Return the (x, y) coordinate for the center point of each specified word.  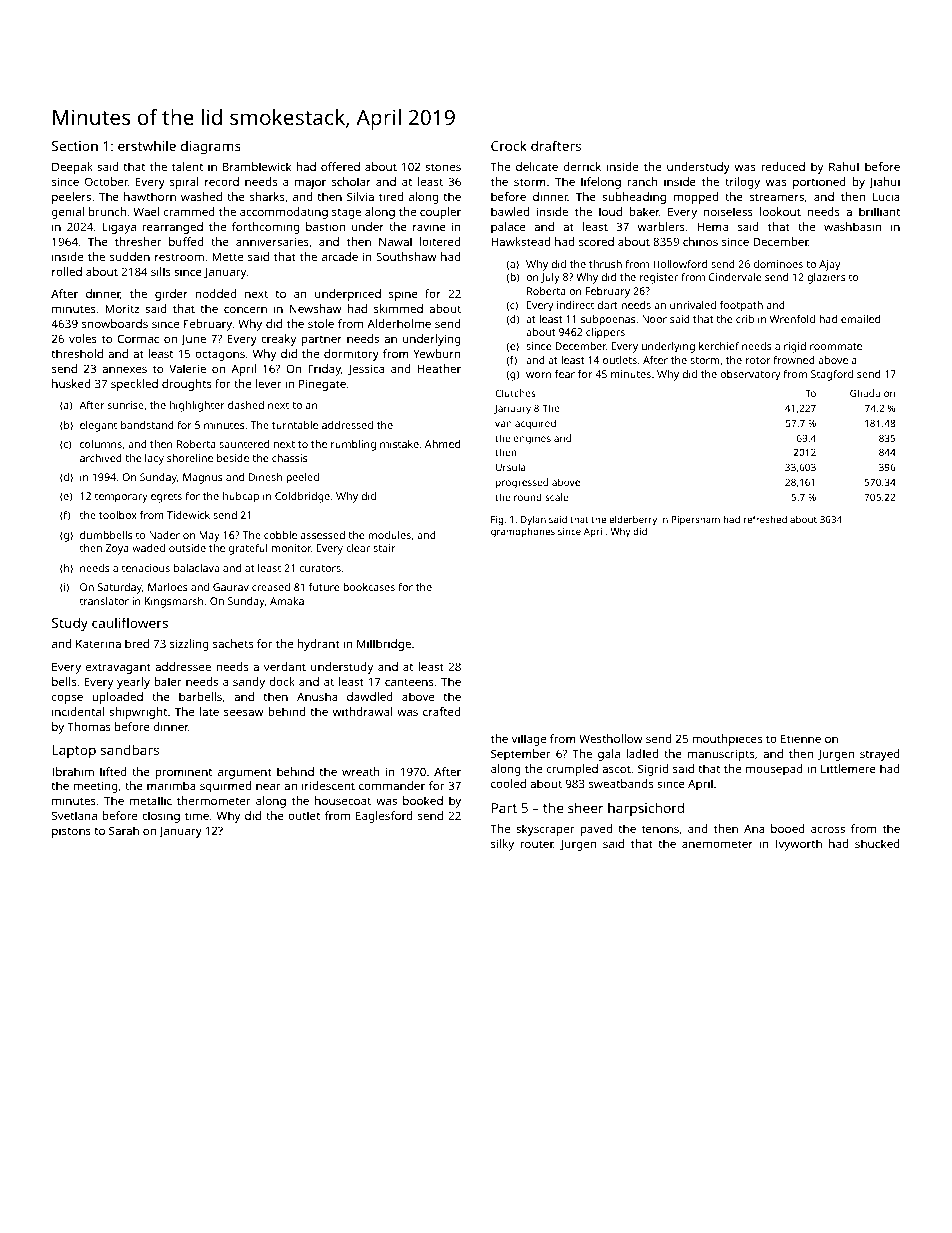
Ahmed (442, 444)
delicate (537, 166)
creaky (278, 340)
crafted (442, 711)
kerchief (719, 346)
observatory (750, 375)
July (550, 278)
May (209, 536)
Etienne (801, 738)
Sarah (124, 830)
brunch (108, 211)
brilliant (879, 211)
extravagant (118, 668)
